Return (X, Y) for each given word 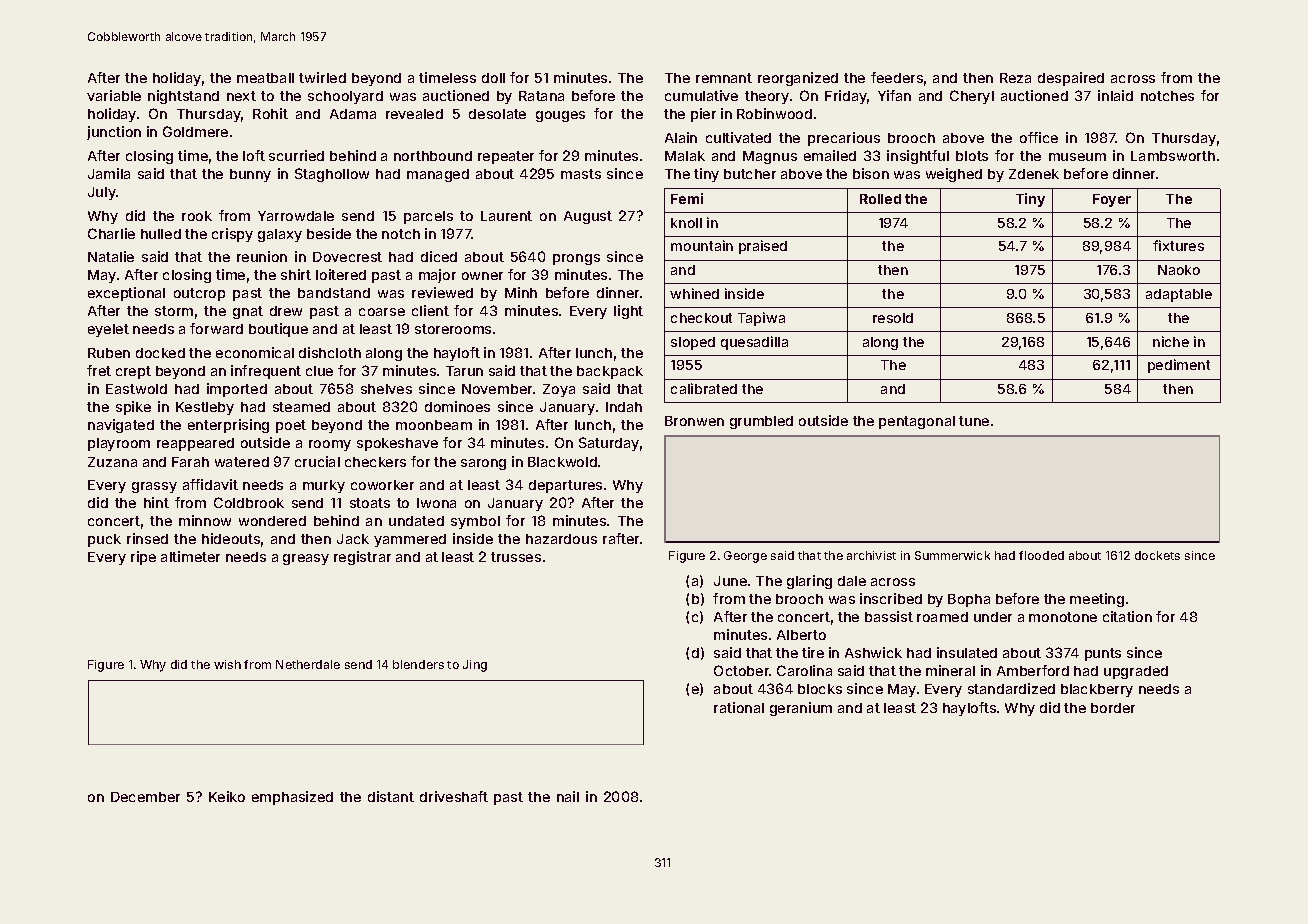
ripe (143, 558)
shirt (296, 274)
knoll (686, 223)
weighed (954, 175)
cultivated (738, 137)
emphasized (292, 798)
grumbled (761, 422)
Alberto (801, 635)
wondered (272, 521)
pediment (1179, 366)
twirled (322, 77)
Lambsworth (1173, 156)
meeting (1097, 600)
